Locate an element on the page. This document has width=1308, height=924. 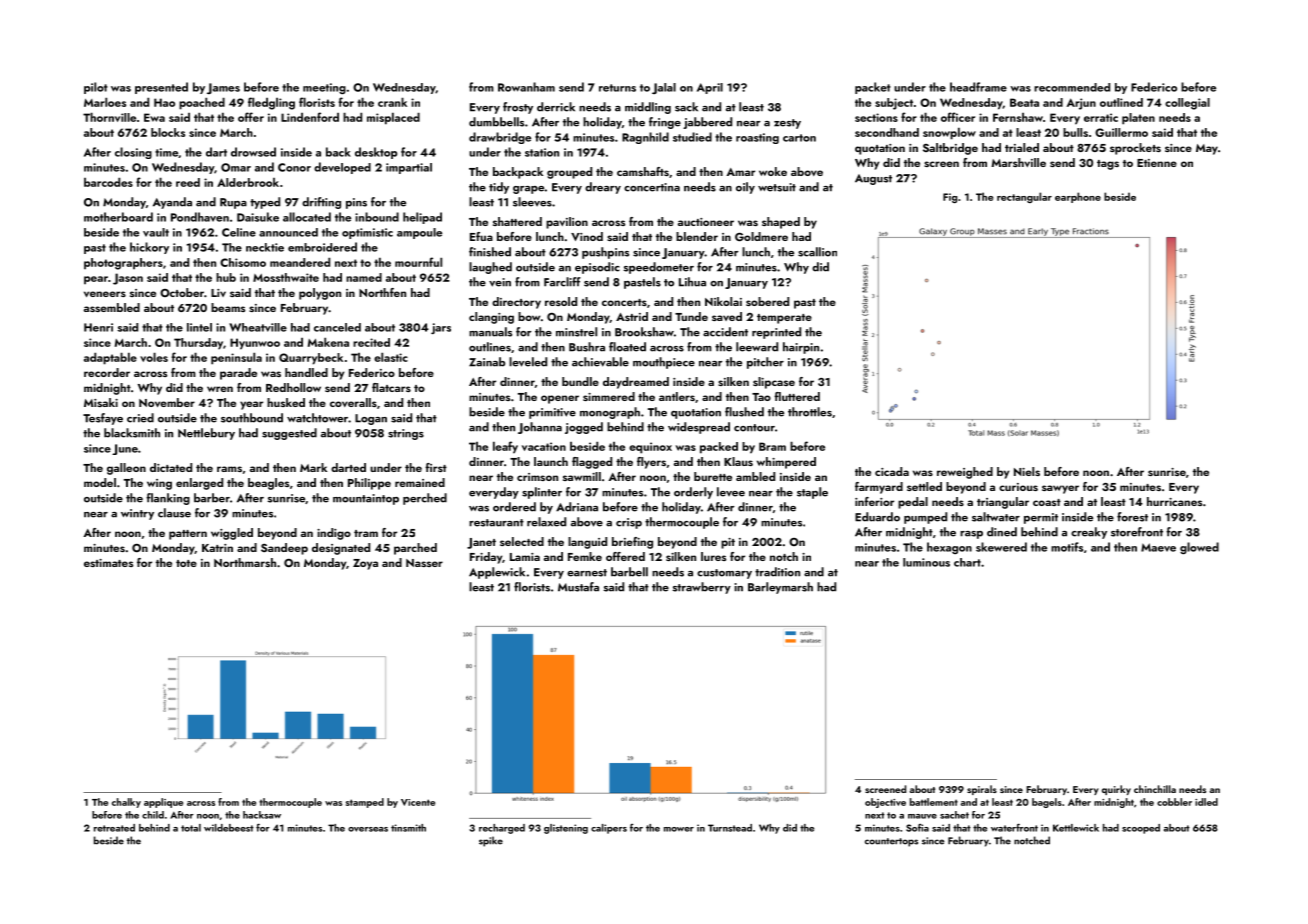
spike is located at coordinates (491, 841).
